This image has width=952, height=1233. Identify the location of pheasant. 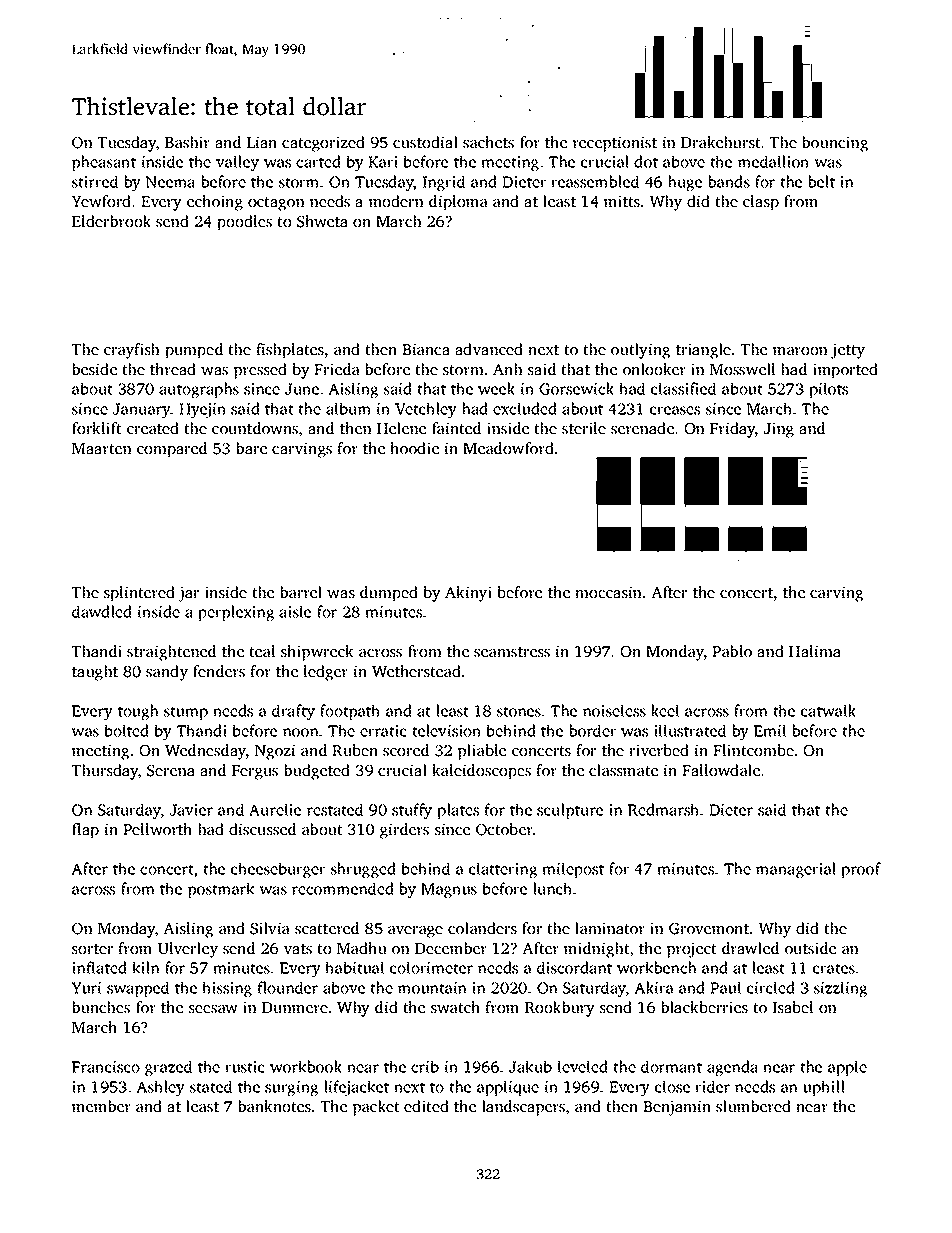
(104, 163).
